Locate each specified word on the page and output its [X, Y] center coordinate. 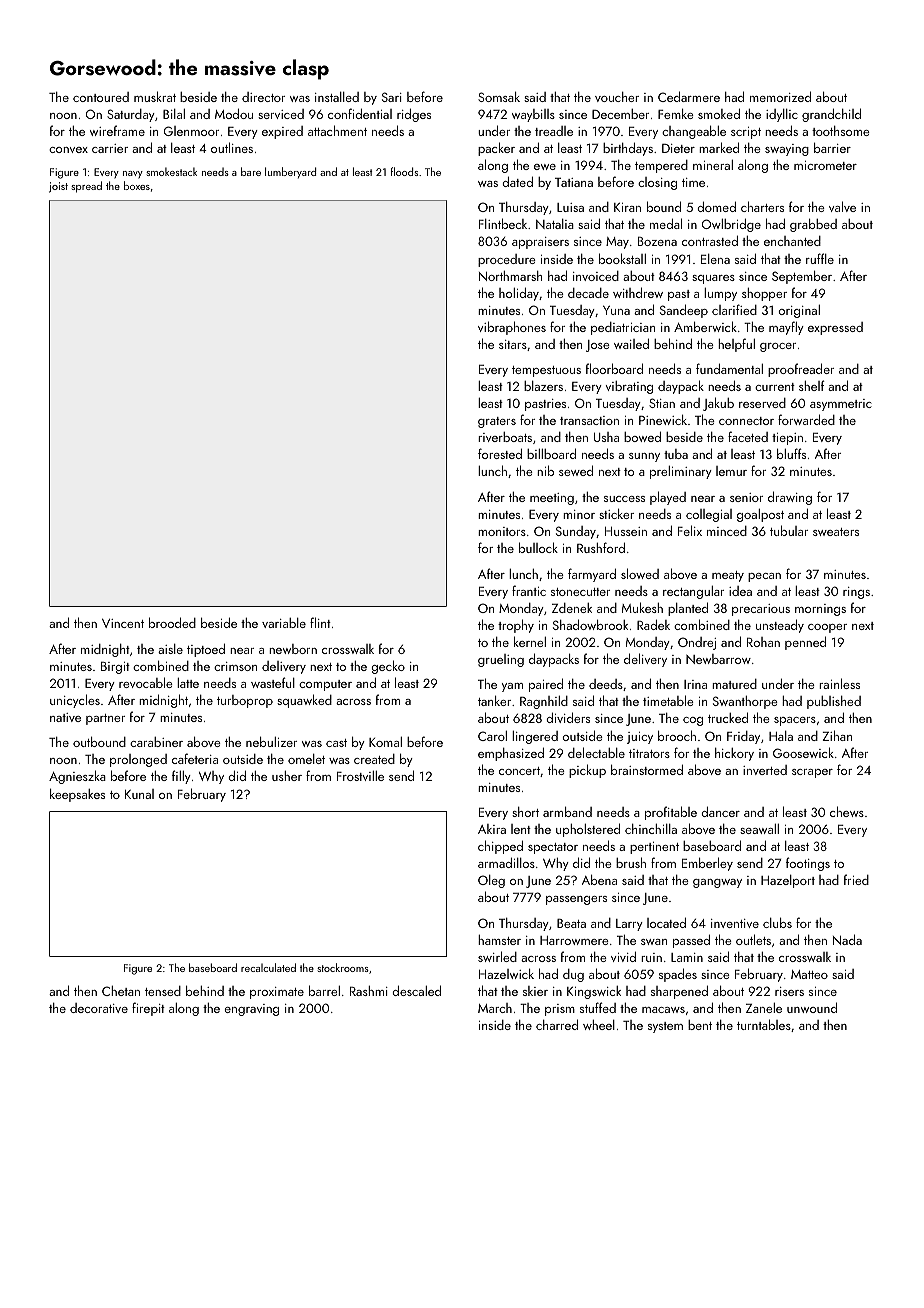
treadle [554, 131]
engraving [252, 1010]
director [263, 97]
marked [719, 147]
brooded [172, 622]
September [802, 277]
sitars [513, 344]
